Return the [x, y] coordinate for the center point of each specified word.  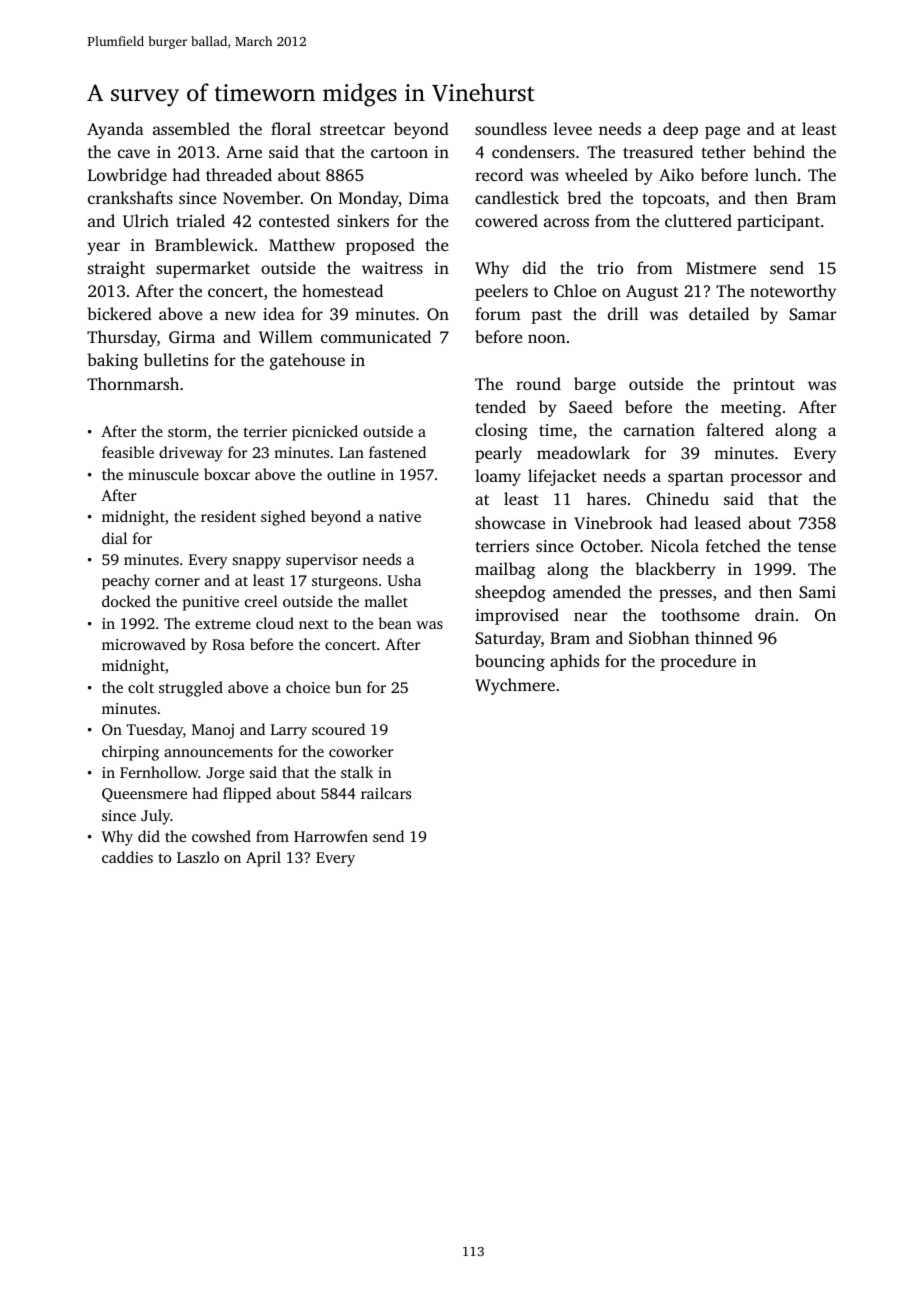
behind [779, 151]
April [263, 859]
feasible [128, 452]
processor [766, 479]
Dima [429, 198]
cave [134, 153]
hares [606, 498]
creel [261, 601]
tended [500, 406]
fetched [733, 545]
